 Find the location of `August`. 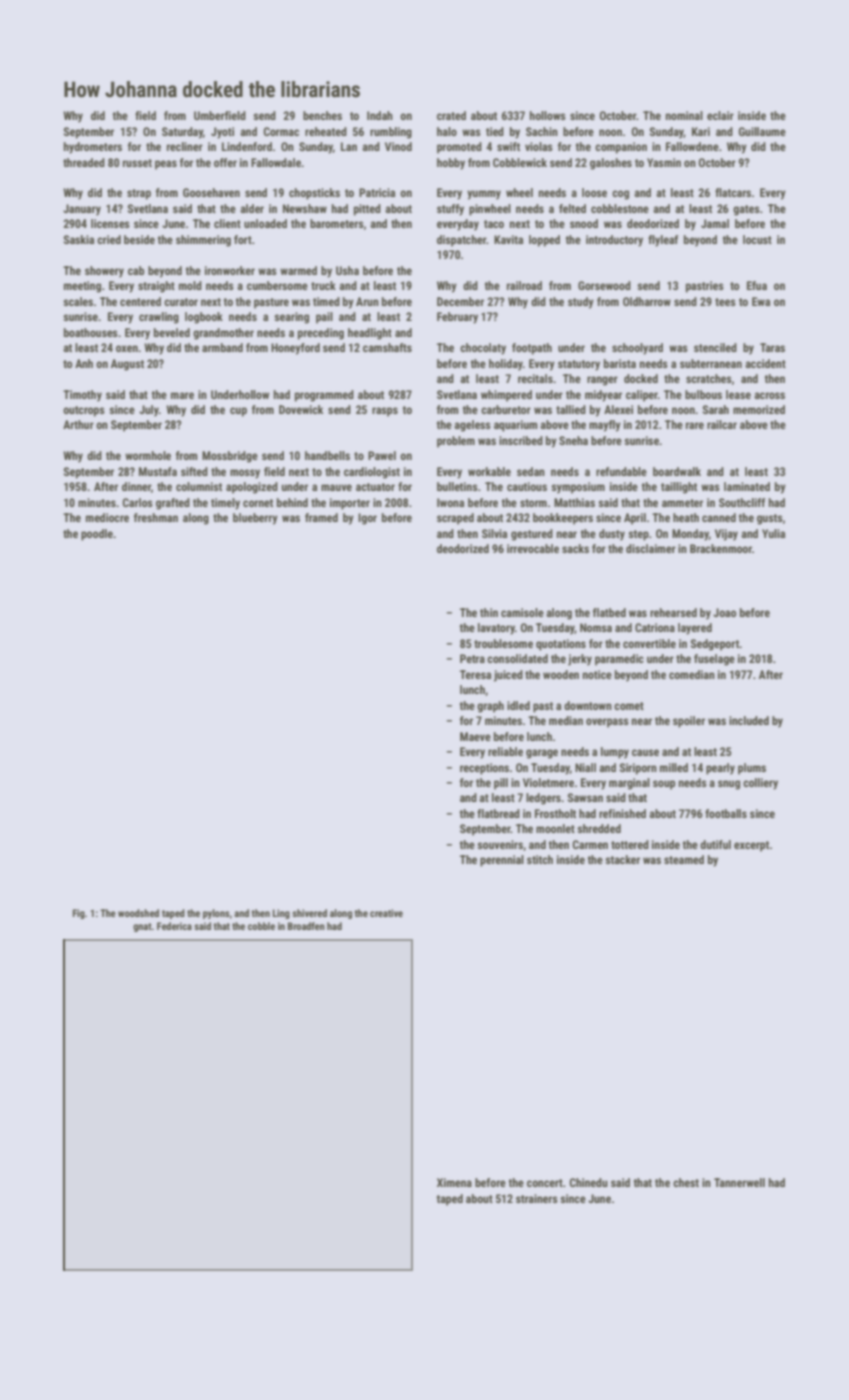

August is located at coordinates (127, 365).
